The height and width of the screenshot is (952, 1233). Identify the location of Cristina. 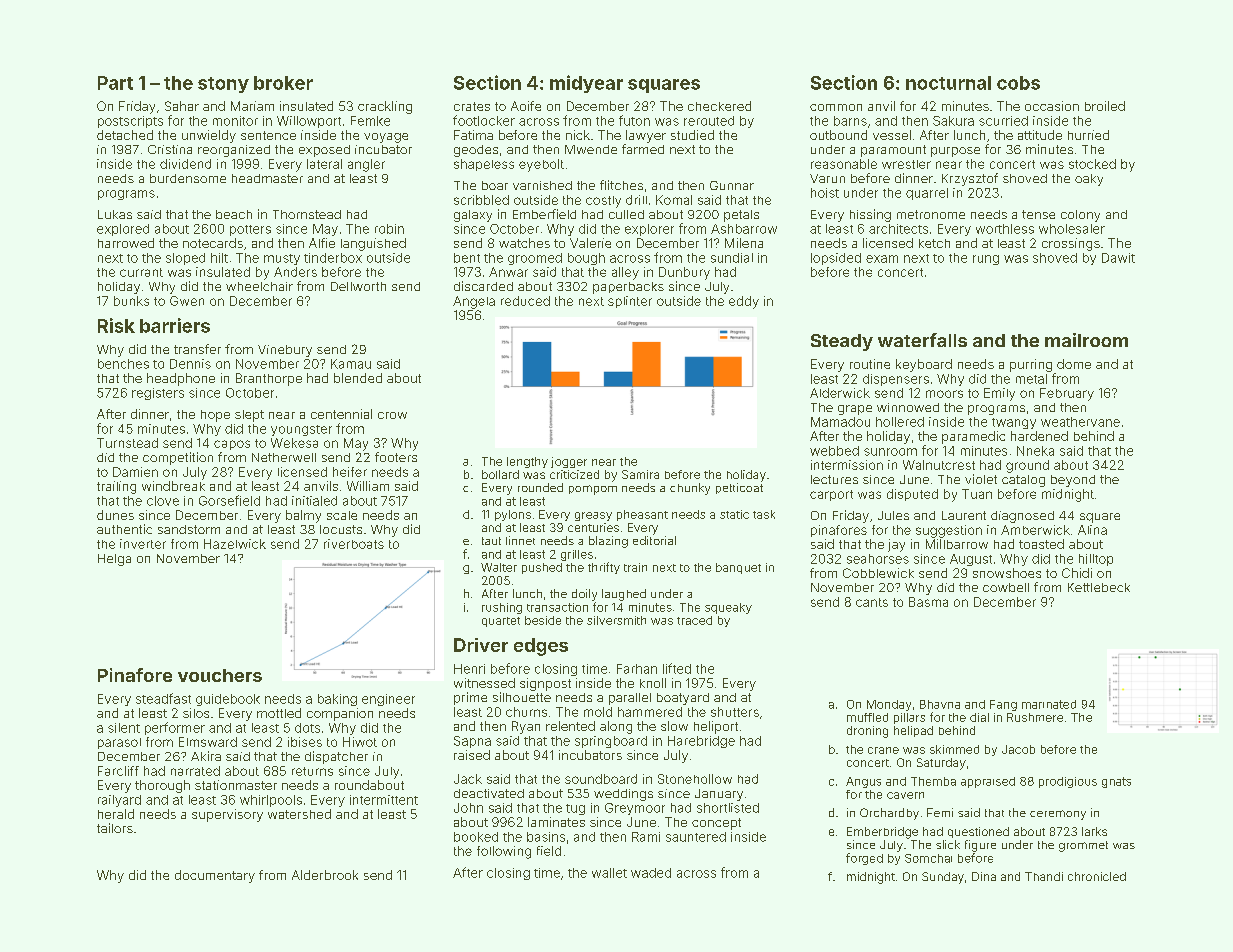
(170, 149).
